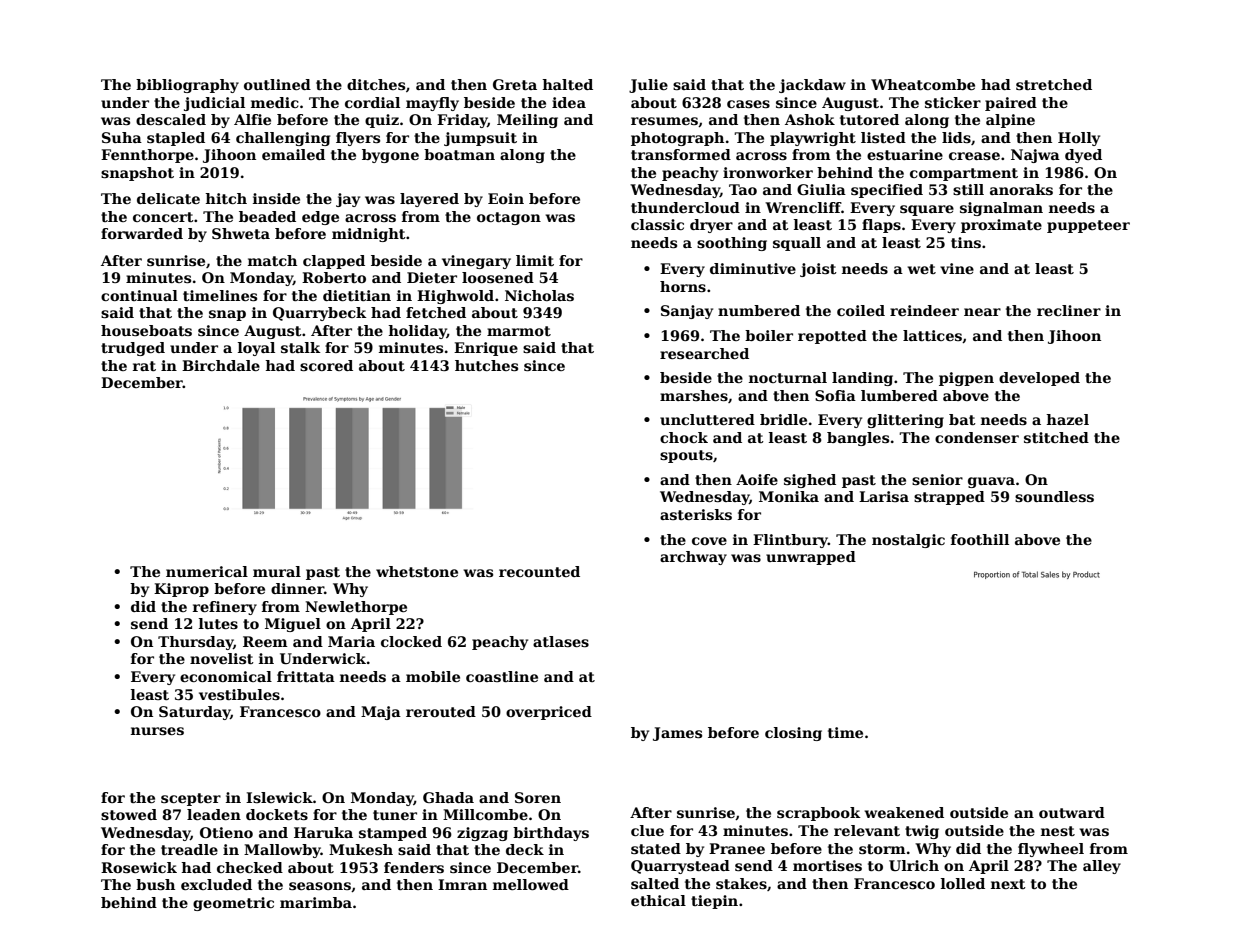 The width and height of the screenshot is (1233, 952). Describe the element at coordinates (793, 734) in the screenshot. I see `closing` at that location.
